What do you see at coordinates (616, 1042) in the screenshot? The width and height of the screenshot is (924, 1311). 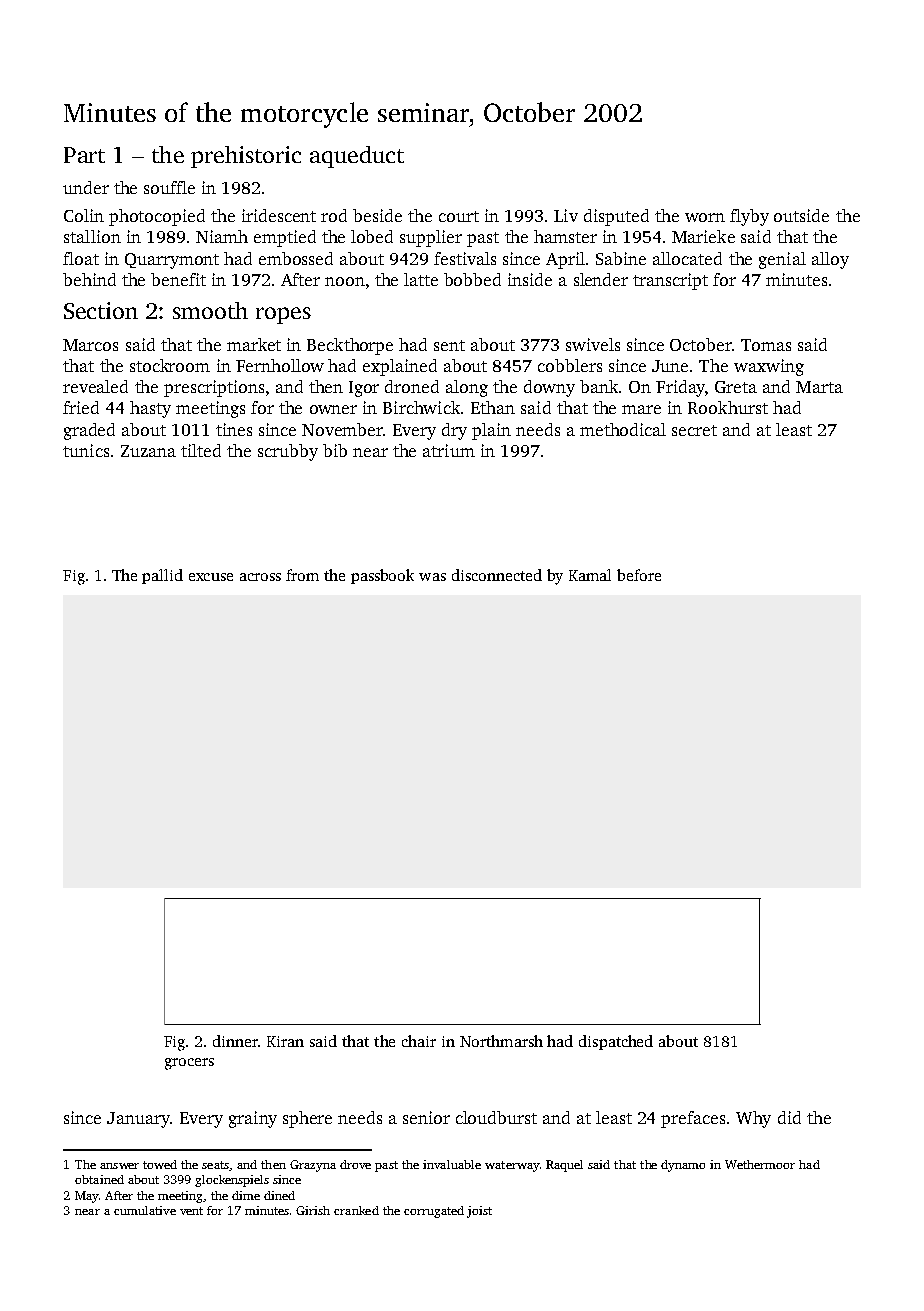 I see `dispatched` at bounding box center [616, 1042].
